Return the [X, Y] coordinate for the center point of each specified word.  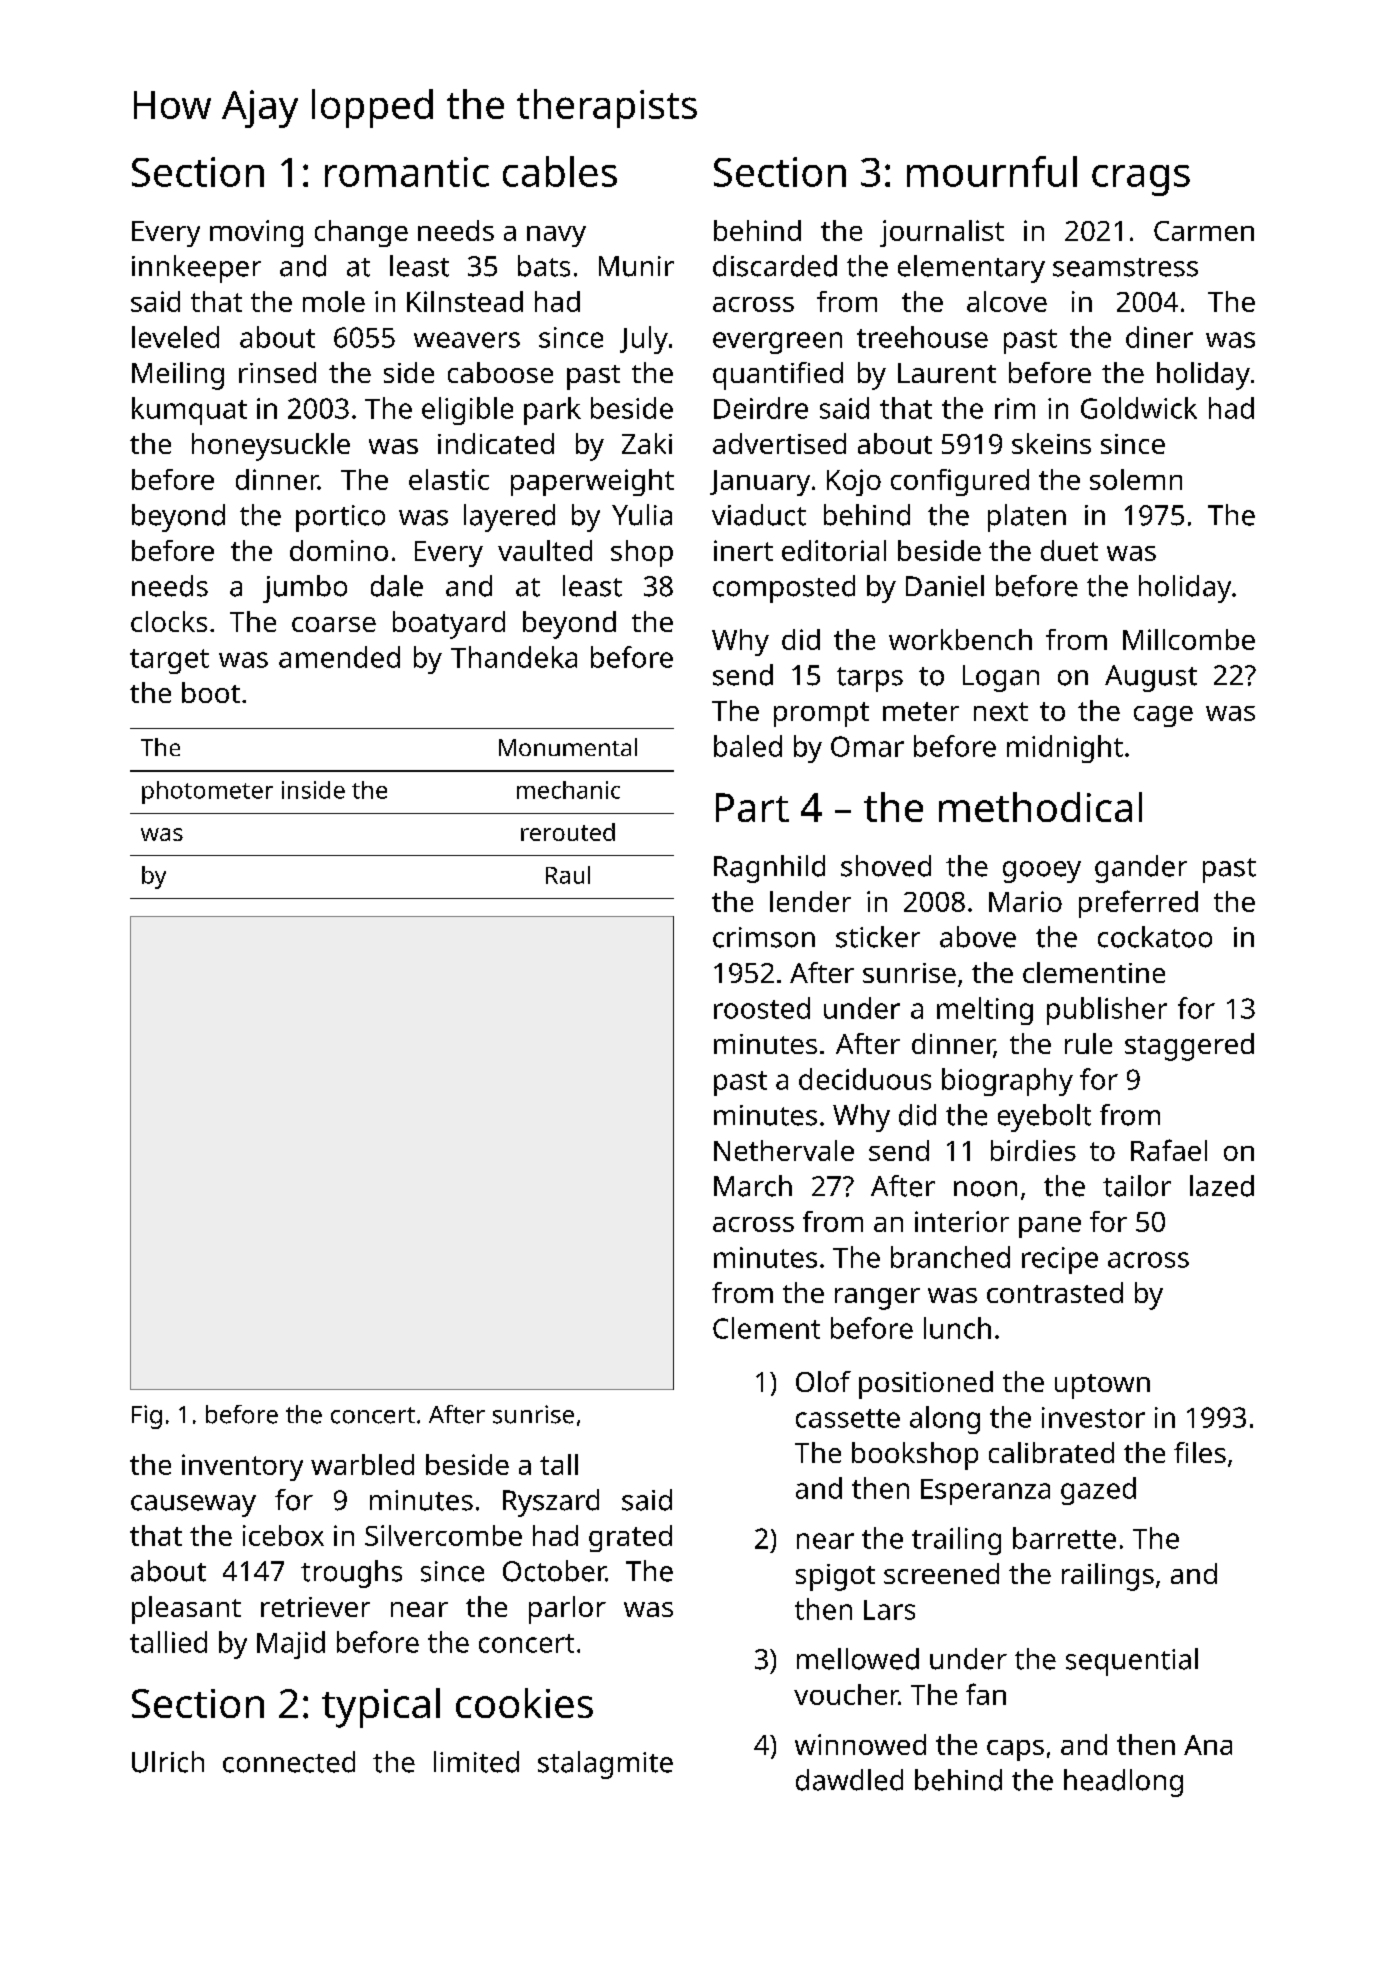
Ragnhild [769, 869]
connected [289, 1762]
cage [1163, 716]
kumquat [189, 411]
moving [256, 233]
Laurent [947, 373]
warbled [362, 1464]
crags [1141, 180]
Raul [568, 875]
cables [560, 171]
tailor [1137, 1186]
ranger [877, 1299]
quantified [778, 376]
